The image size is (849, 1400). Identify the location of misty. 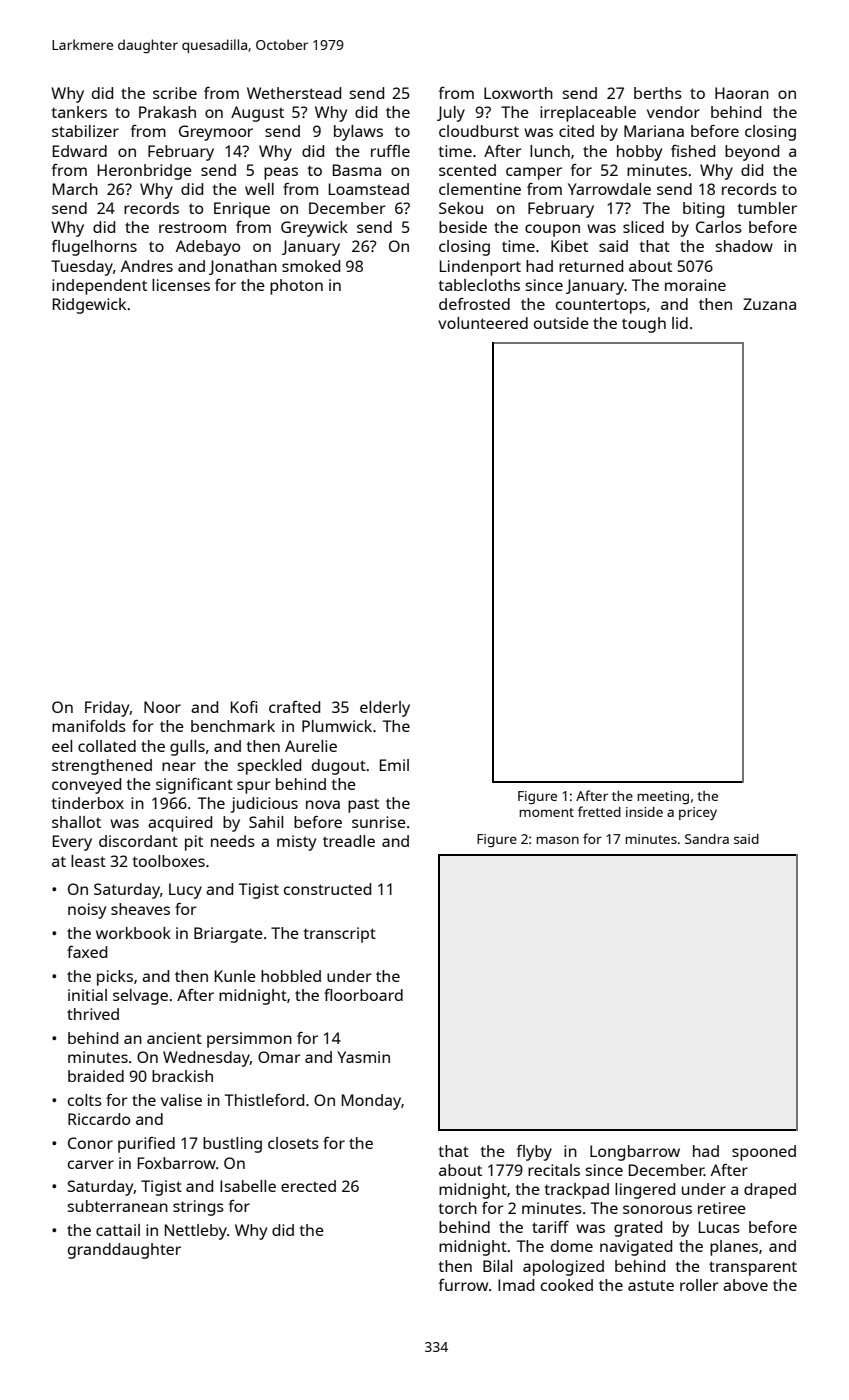
(296, 843).
